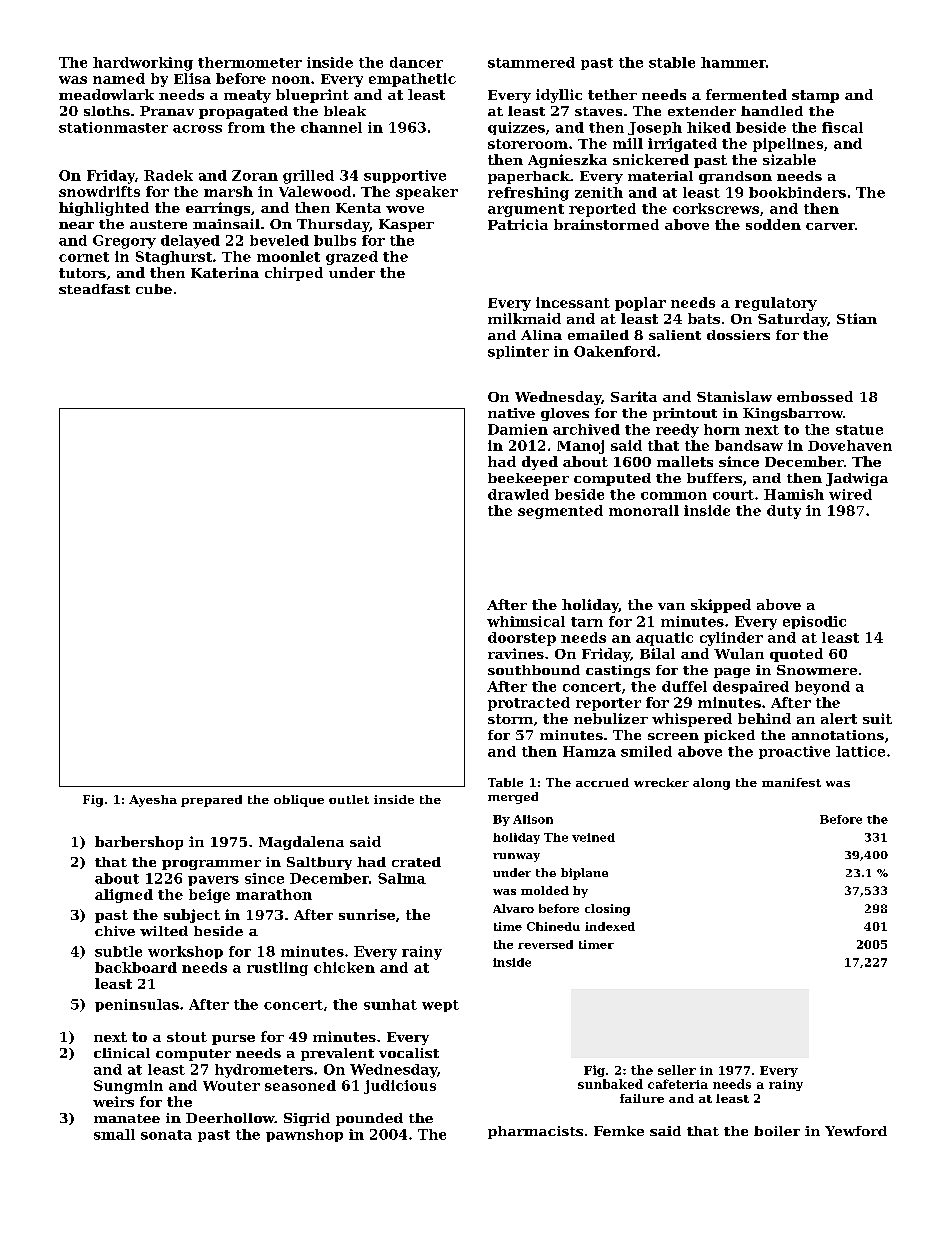  What do you see at coordinates (815, 96) in the screenshot?
I see `stamp` at bounding box center [815, 96].
